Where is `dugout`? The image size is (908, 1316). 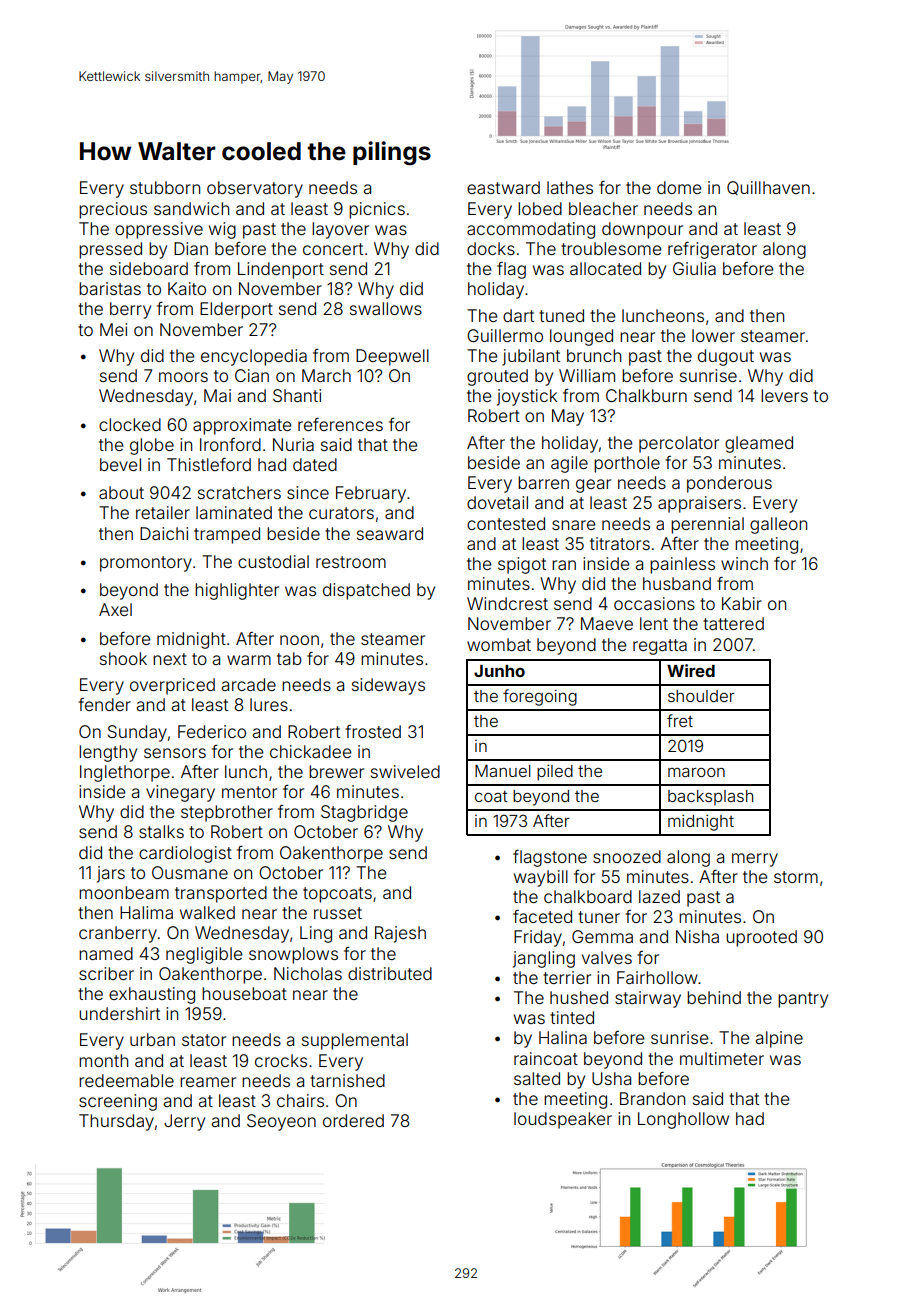
dugout is located at coordinates (726, 357).
